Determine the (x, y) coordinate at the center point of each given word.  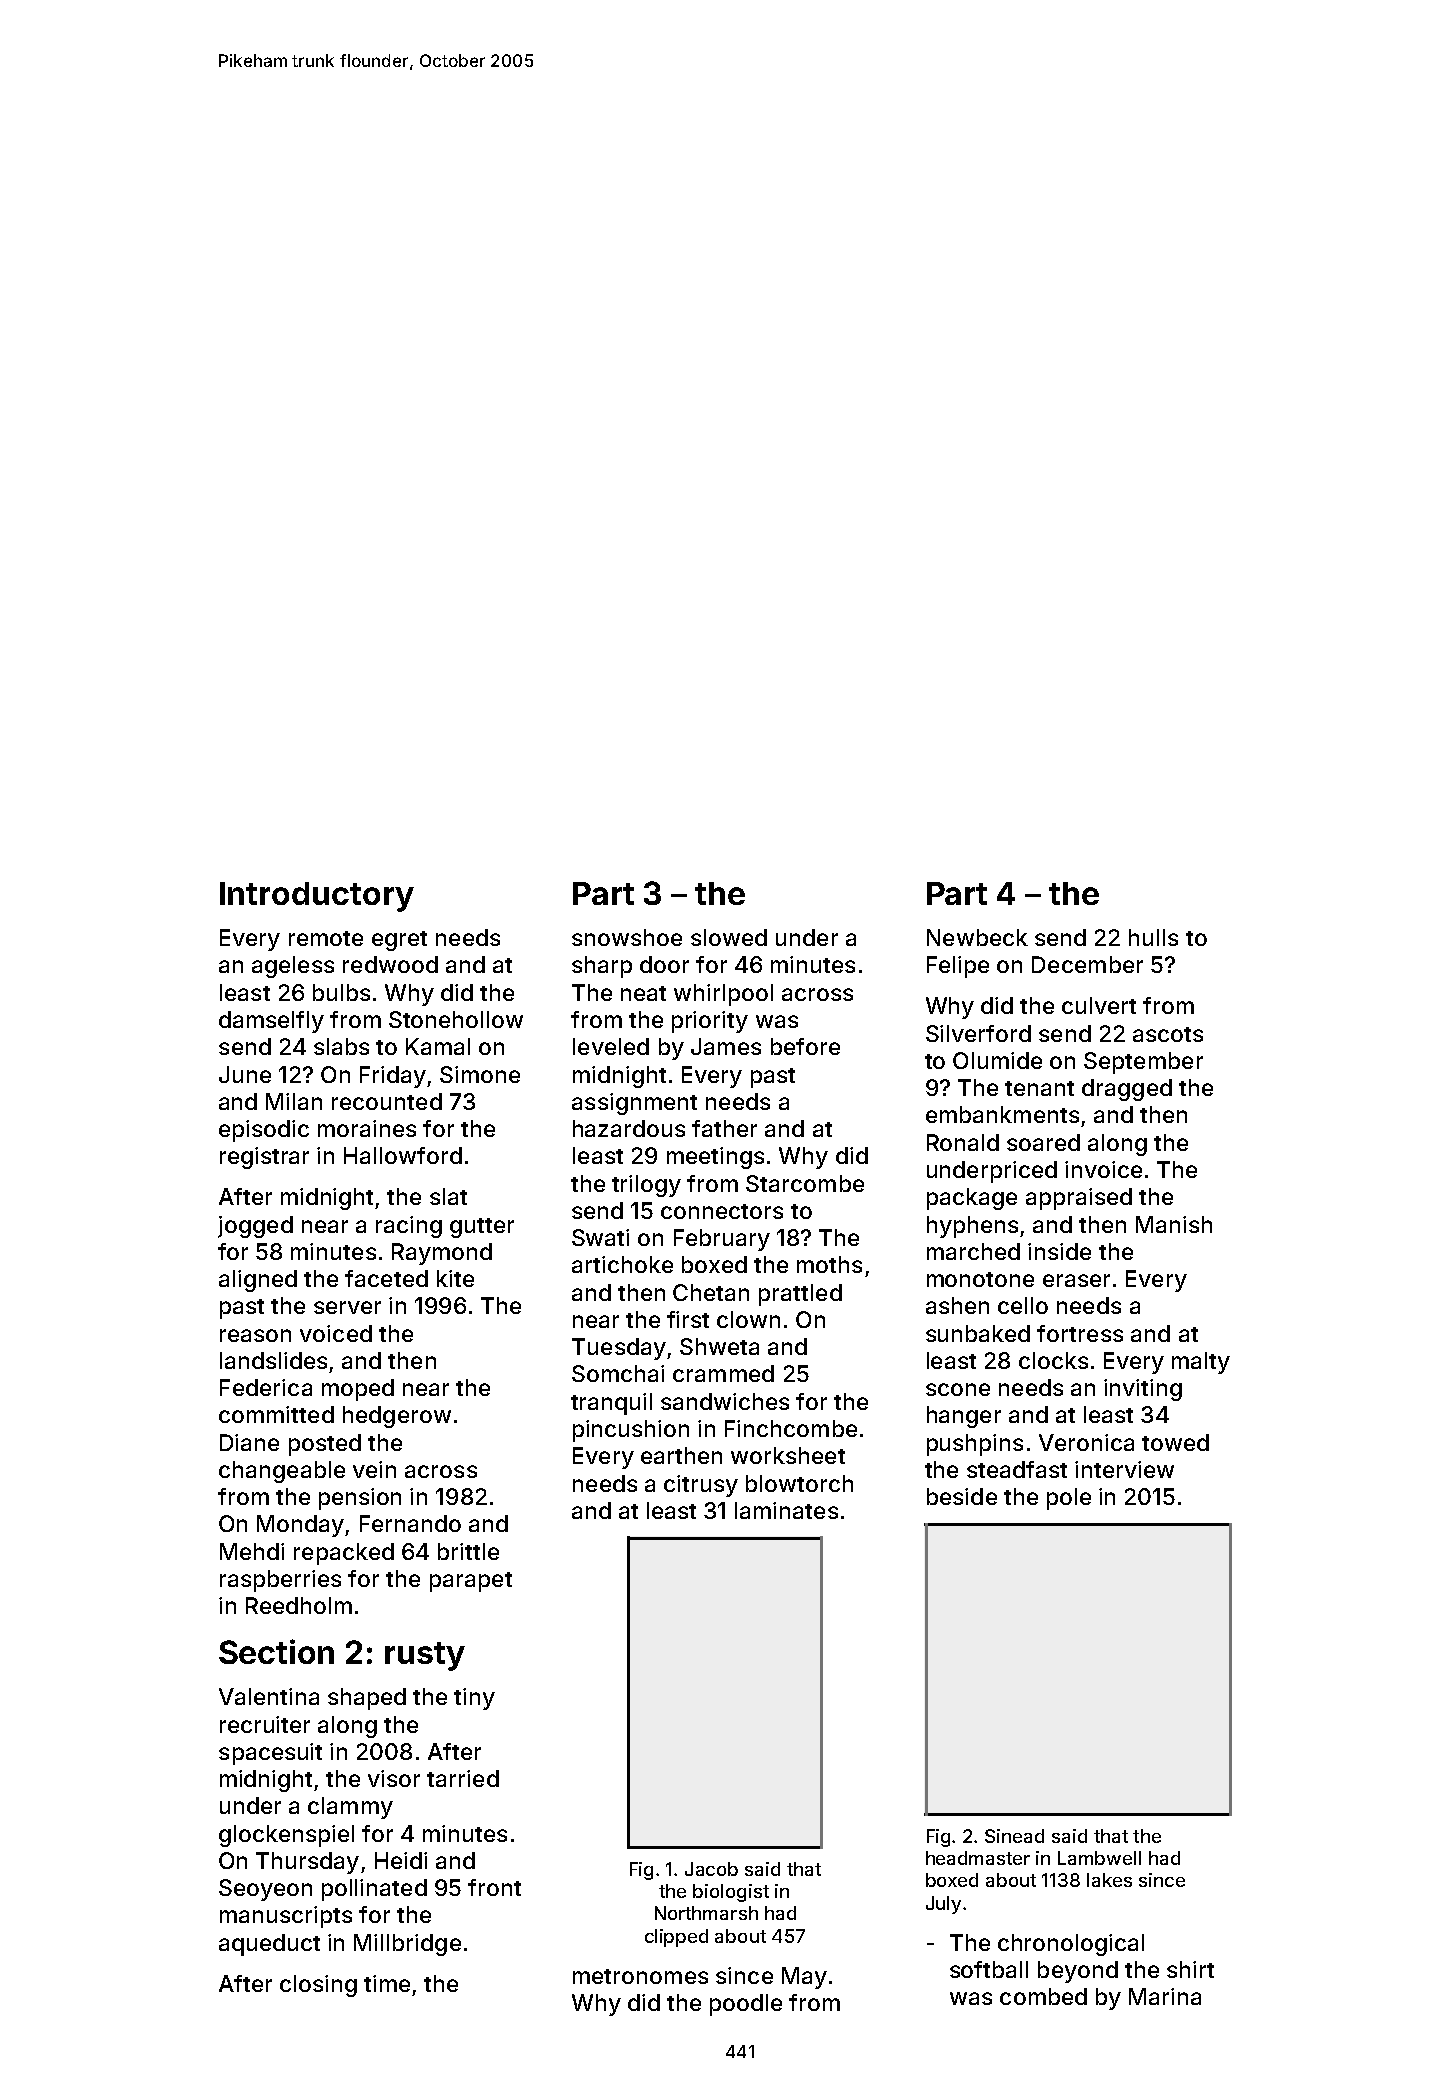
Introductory (317, 897)
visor (394, 1778)
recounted (387, 1101)
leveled (611, 1046)
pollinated (374, 1890)
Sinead (1014, 1836)
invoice (1103, 1169)
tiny (474, 1699)
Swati (600, 1237)
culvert (1099, 1005)
